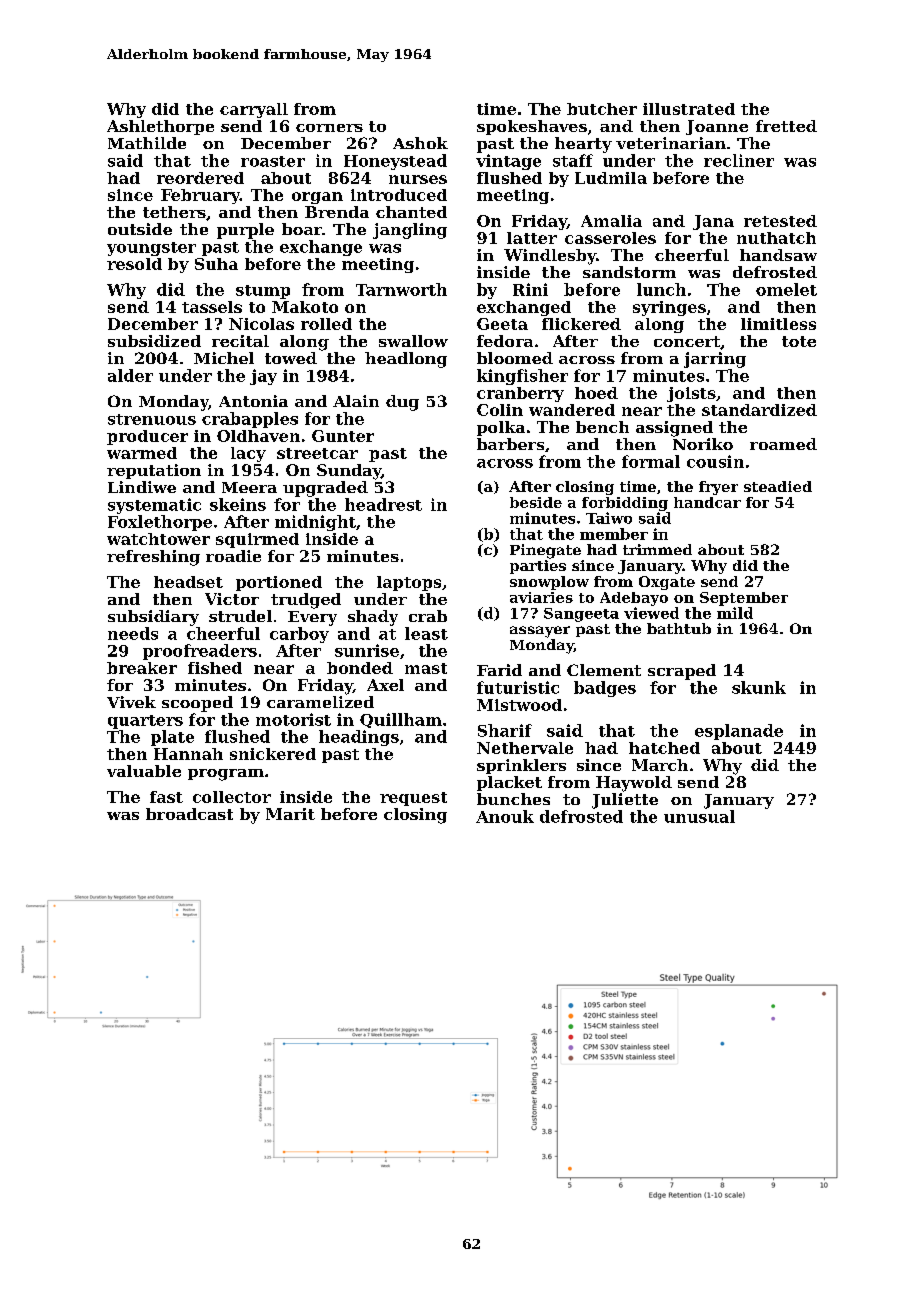 This screenshot has width=924, height=1308. What do you see at coordinates (667, 583) in the screenshot?
I see `Oxgate` at bounding box center [667, 583].
